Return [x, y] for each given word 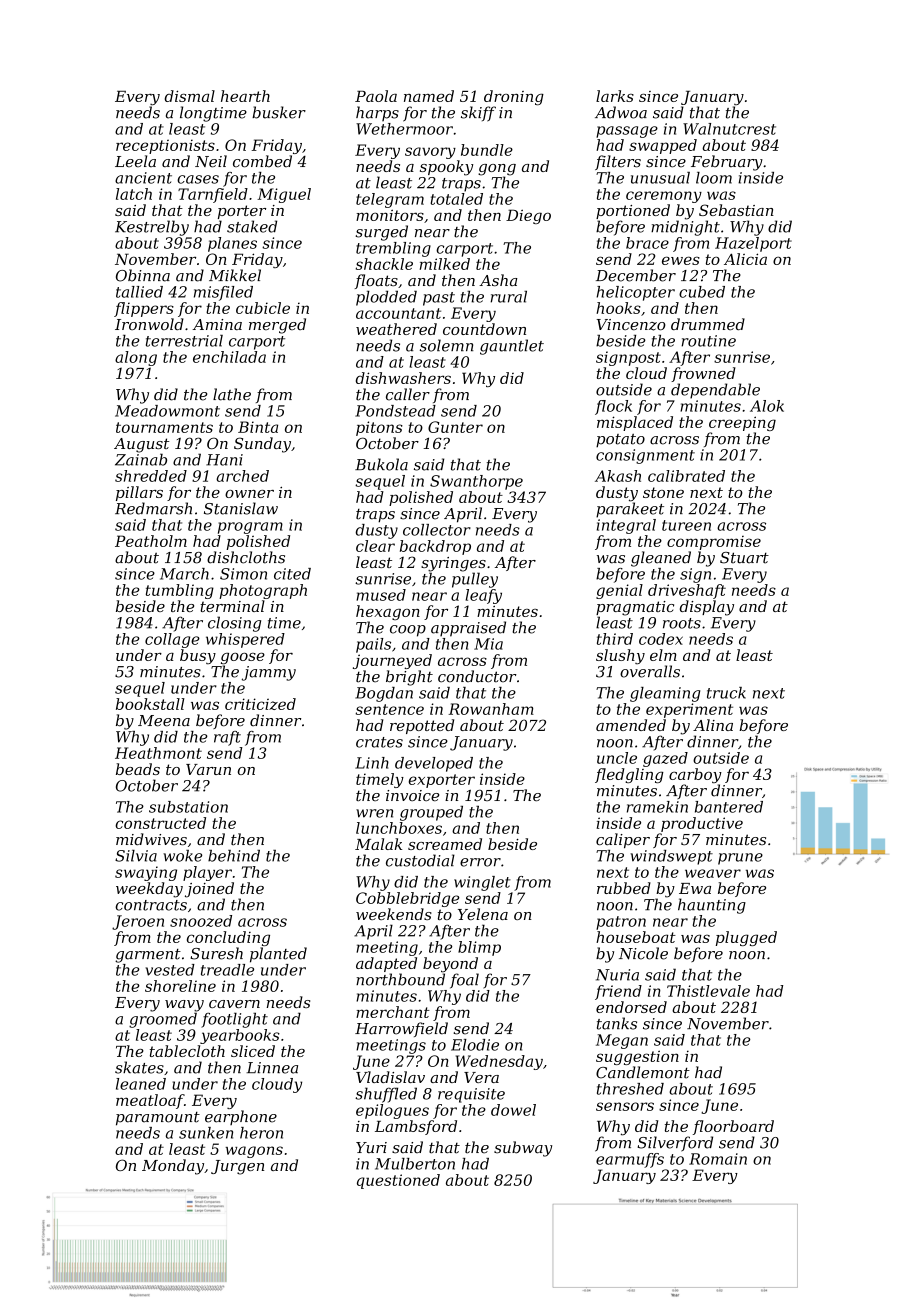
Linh [372, 763]
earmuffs [630, 1160]
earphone [241, 1117]
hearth [245, 96]
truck [726, 693]
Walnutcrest [729, 129]
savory [430, 153]
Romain [718, 1159]
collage [172, 640]
